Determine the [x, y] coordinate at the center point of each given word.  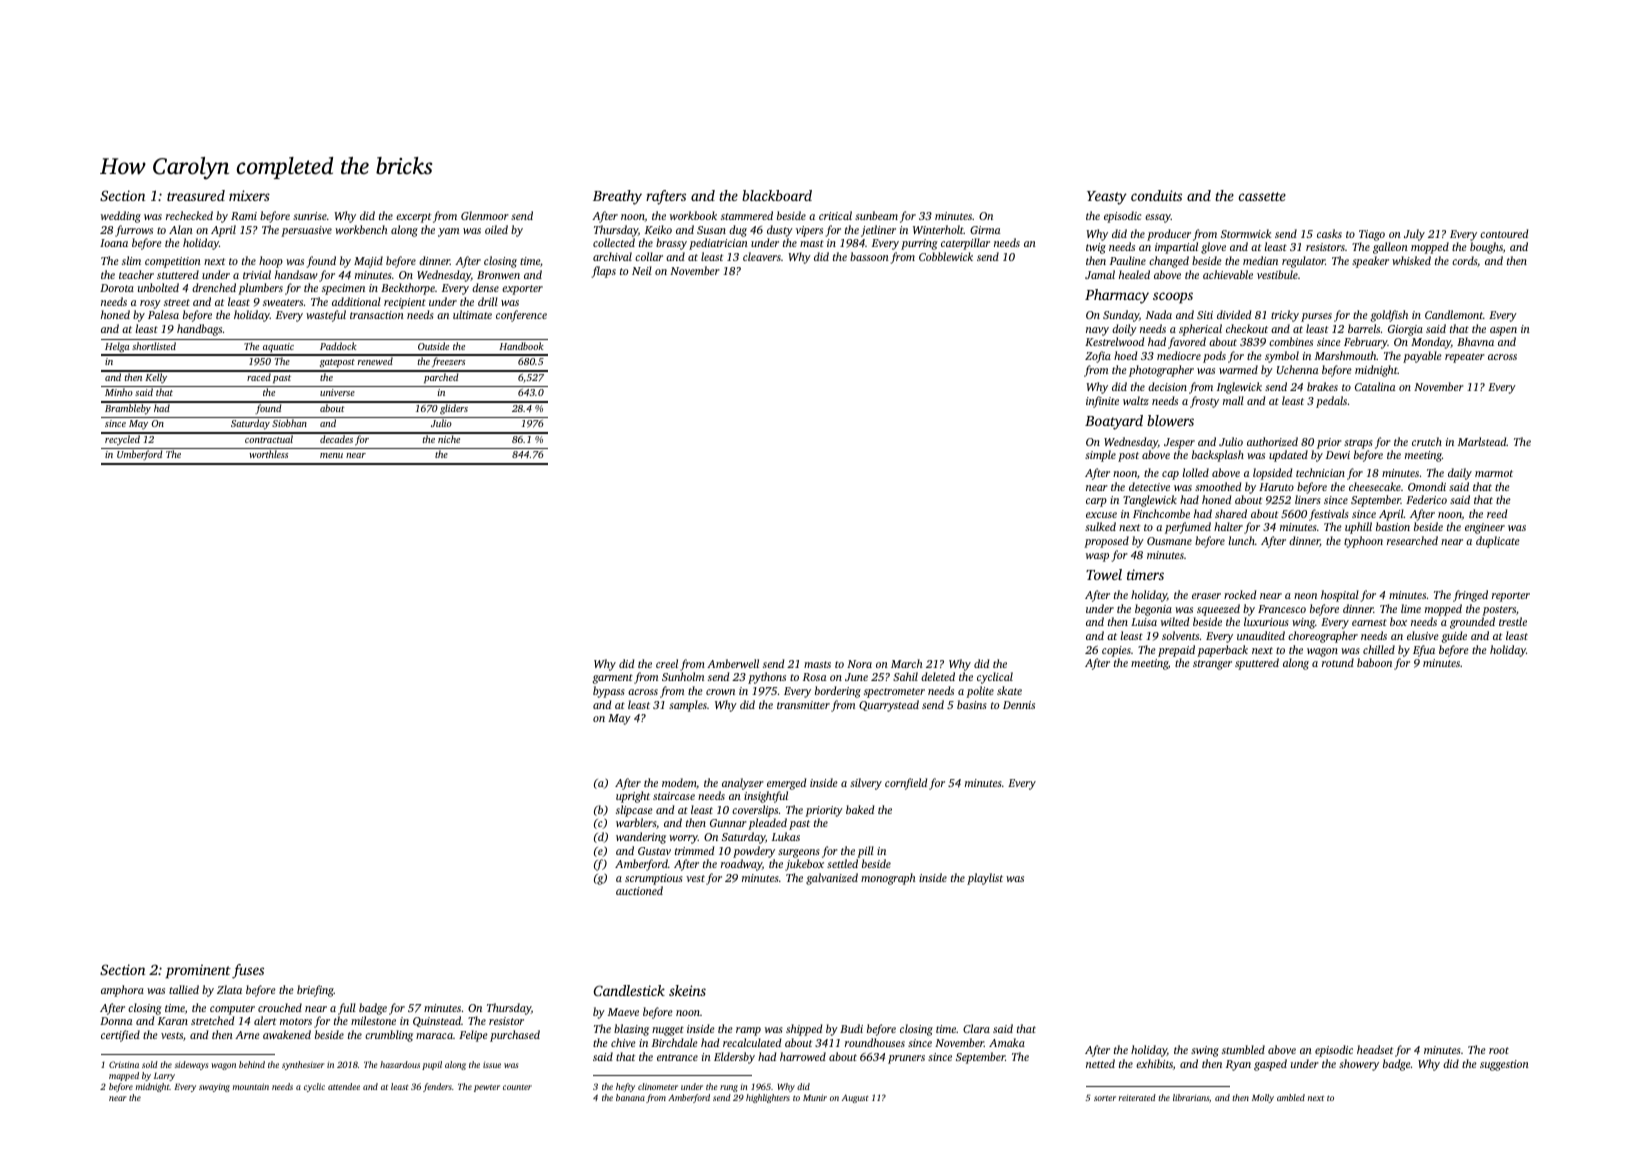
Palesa [163, 314]
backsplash [1218, 456]
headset [1375, 1049]
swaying [214, 1088]
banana [630, 1097]
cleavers [762, 256]
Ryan [1238, 1065]
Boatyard [1114, 422]
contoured [1504, 233]
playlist [985, 879]
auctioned [639, 890]
